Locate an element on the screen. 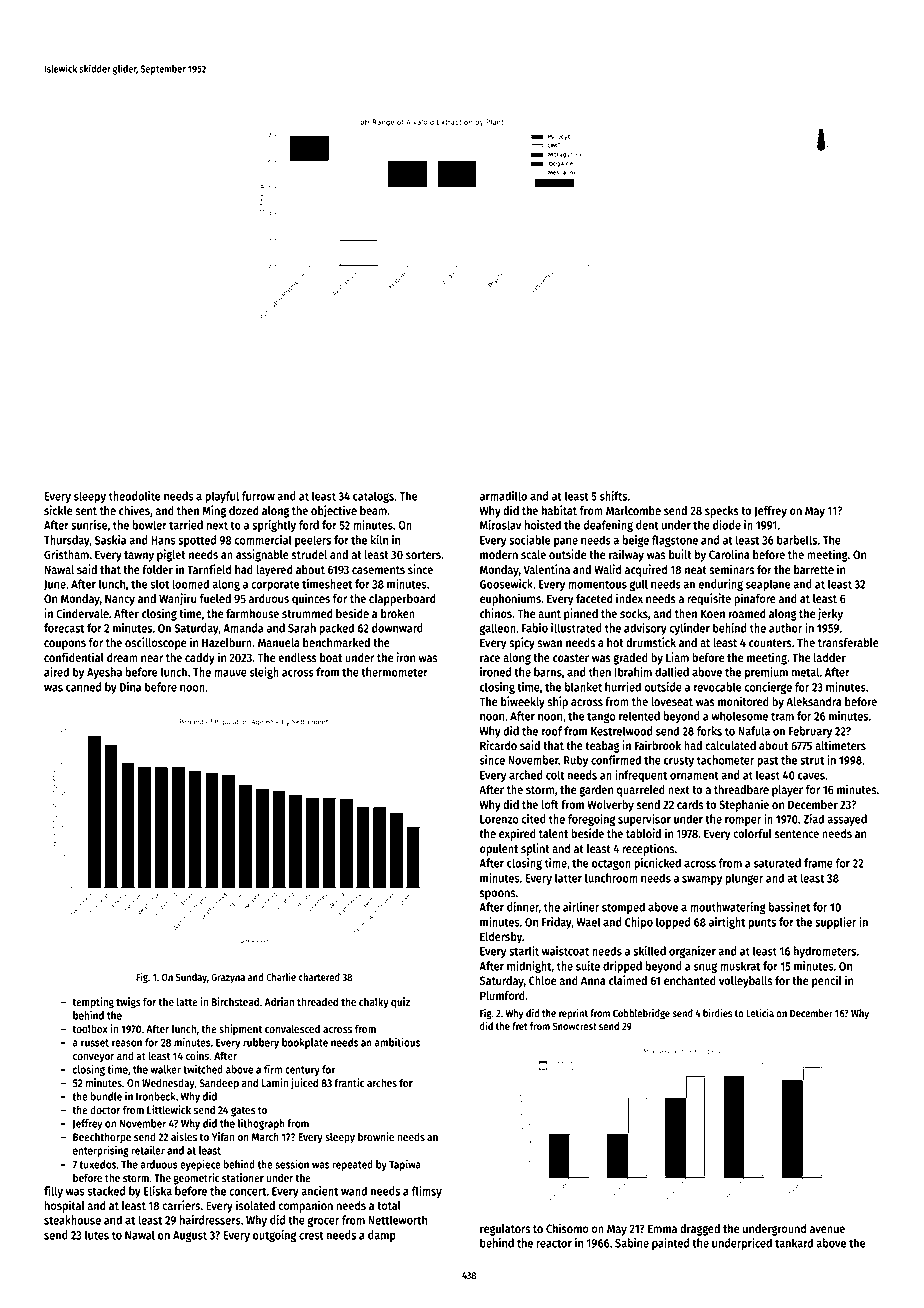 This screenshot has height=1308, width=924. boat is located at coordinates (331, 657).
